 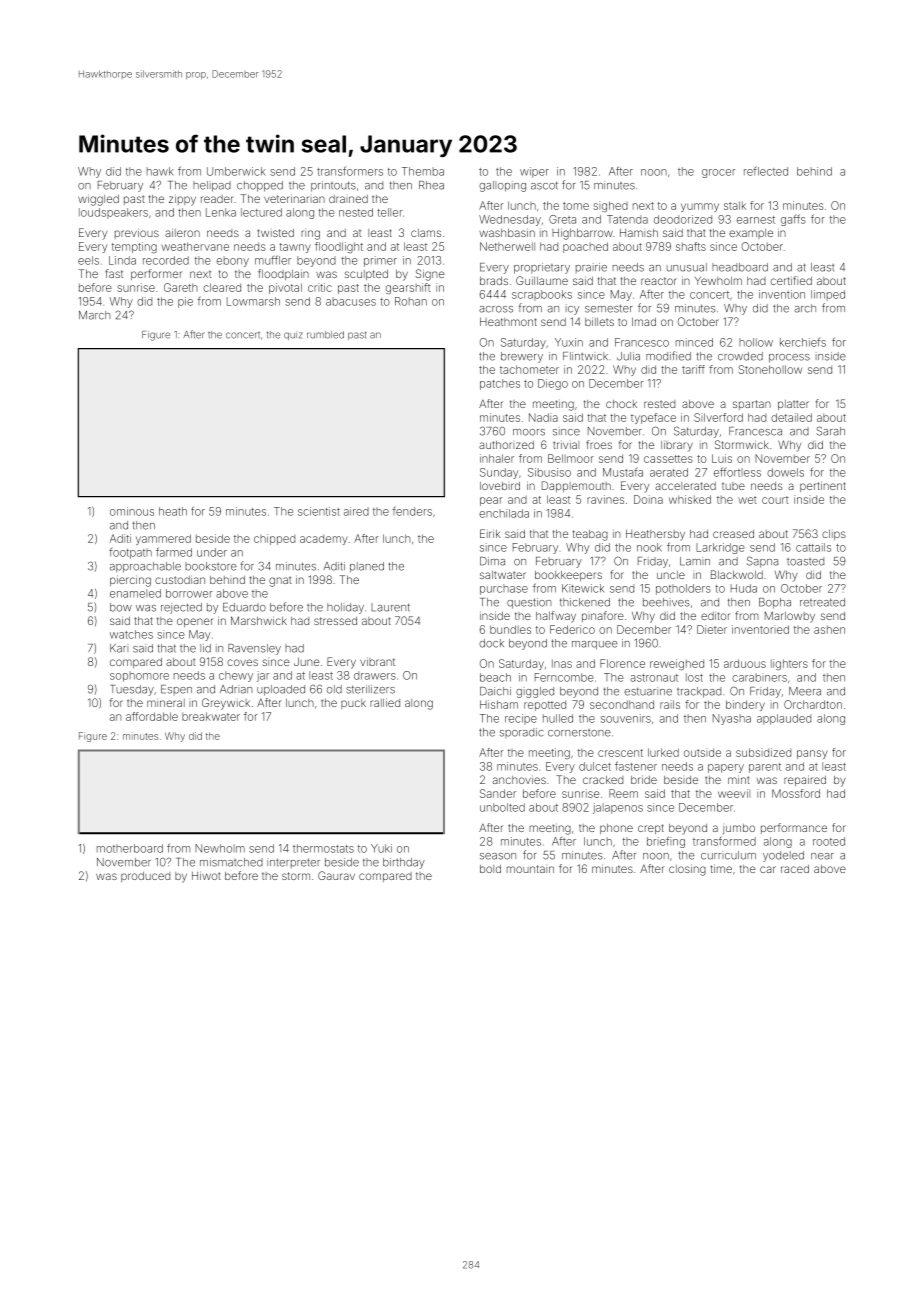 I want to click on Francesco, so click(x=642, y=342).
